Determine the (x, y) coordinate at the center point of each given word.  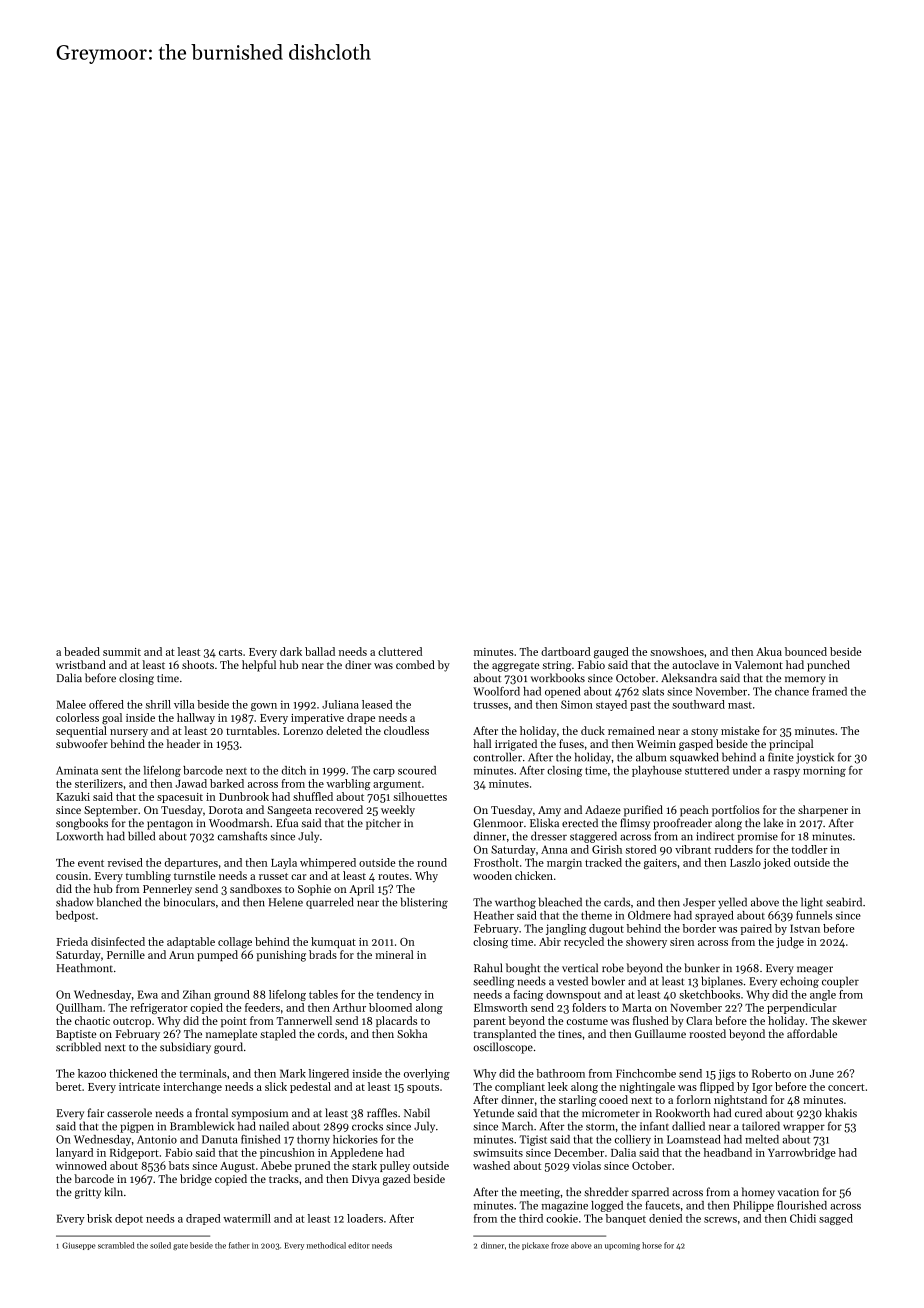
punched (828, 666)
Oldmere (649, 915)
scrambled (116, 1245)
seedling (494, 982)
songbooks (82, 824)
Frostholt (496, 862)
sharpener (823, 811)
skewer (849, 1020)
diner (358, 664)
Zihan (197, 994)
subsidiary (185, 1048)
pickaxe (535, 1246)
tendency (399, 995)
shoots (198, 664)
